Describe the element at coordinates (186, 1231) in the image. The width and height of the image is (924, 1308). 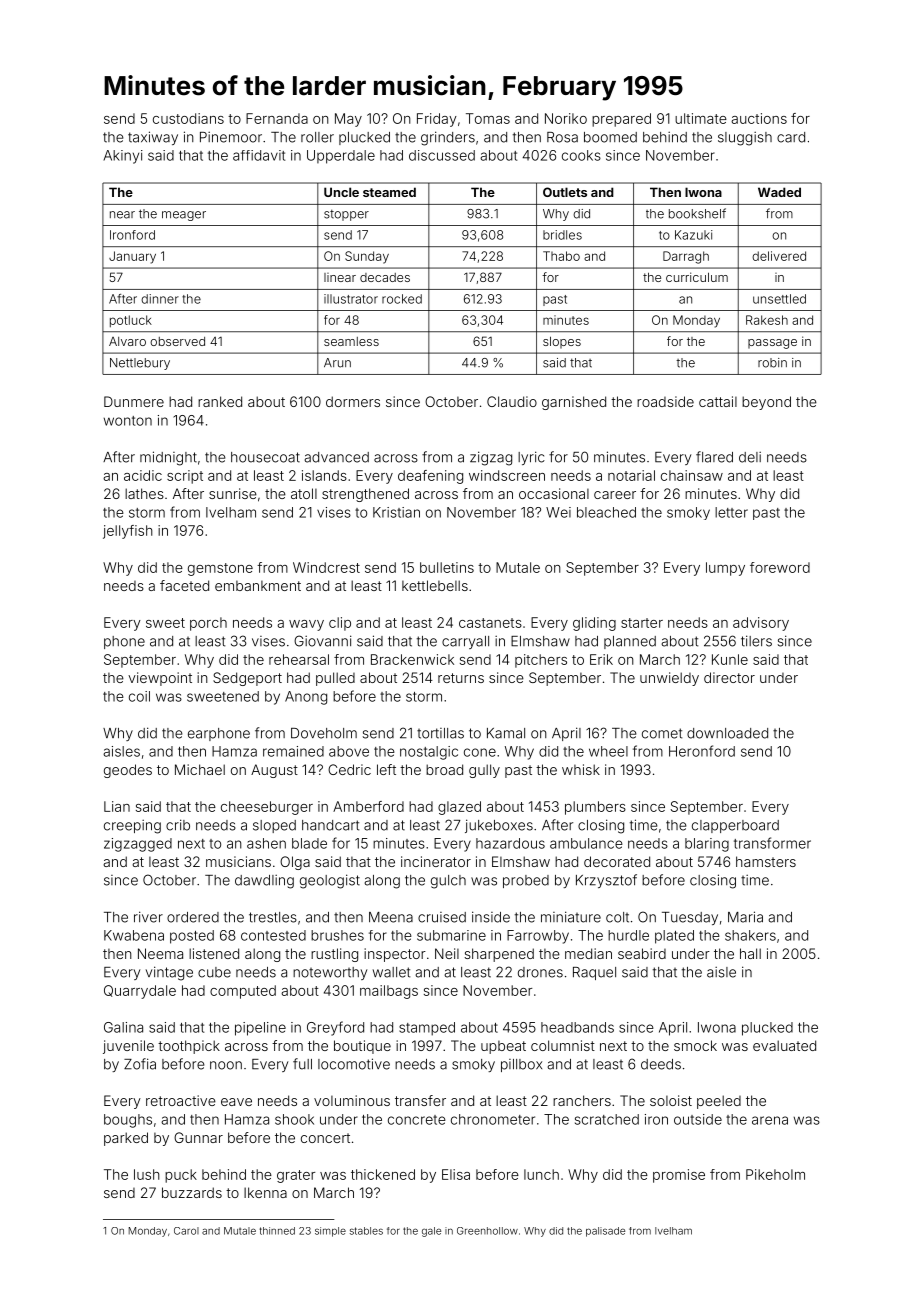
I see `Carol` at that location.
